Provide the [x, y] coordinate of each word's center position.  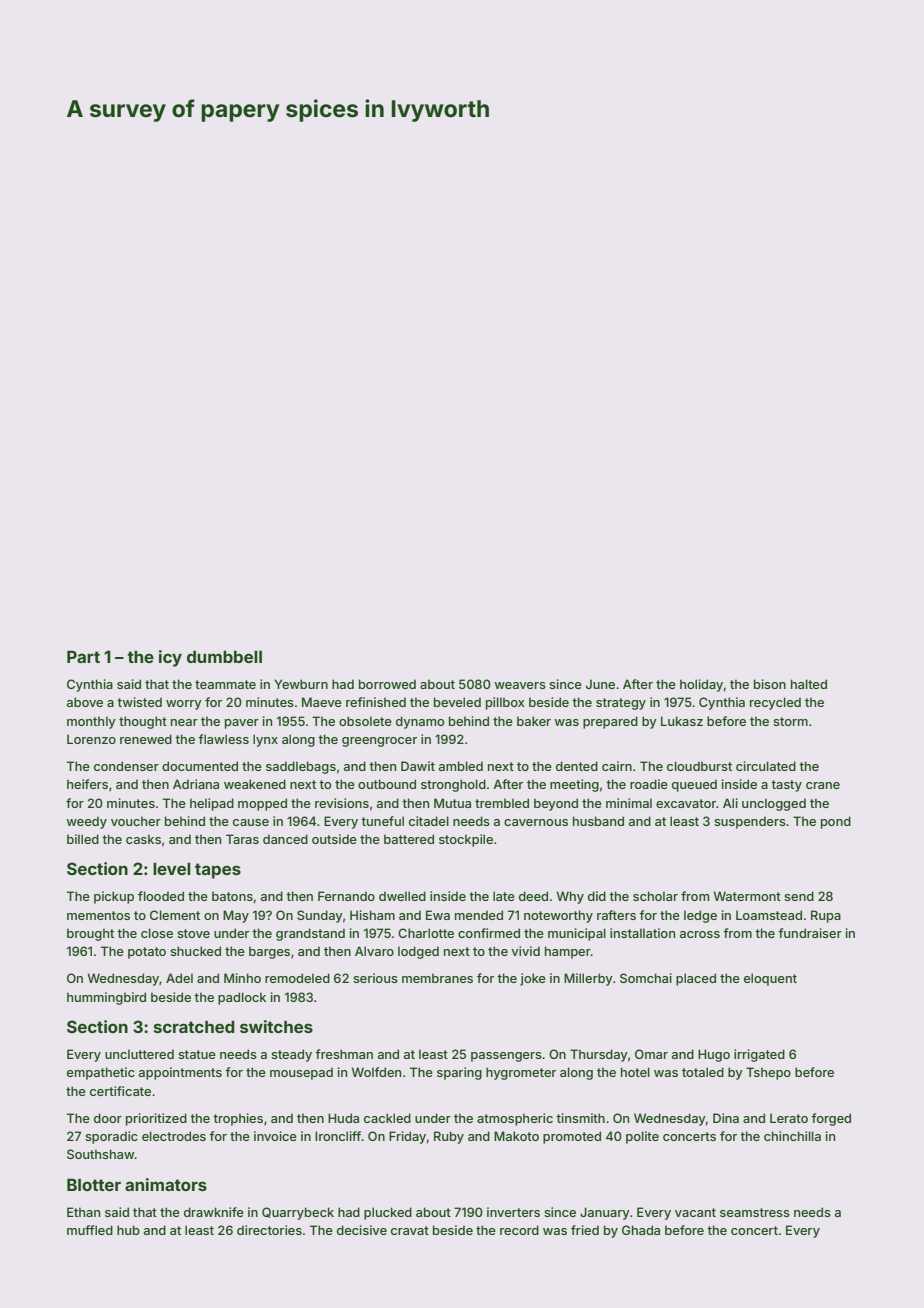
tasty [786, 786]
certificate [120, 1091]
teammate [225, 684]
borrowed [387, 684]
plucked [388, 1213]
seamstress [755, 1212]
